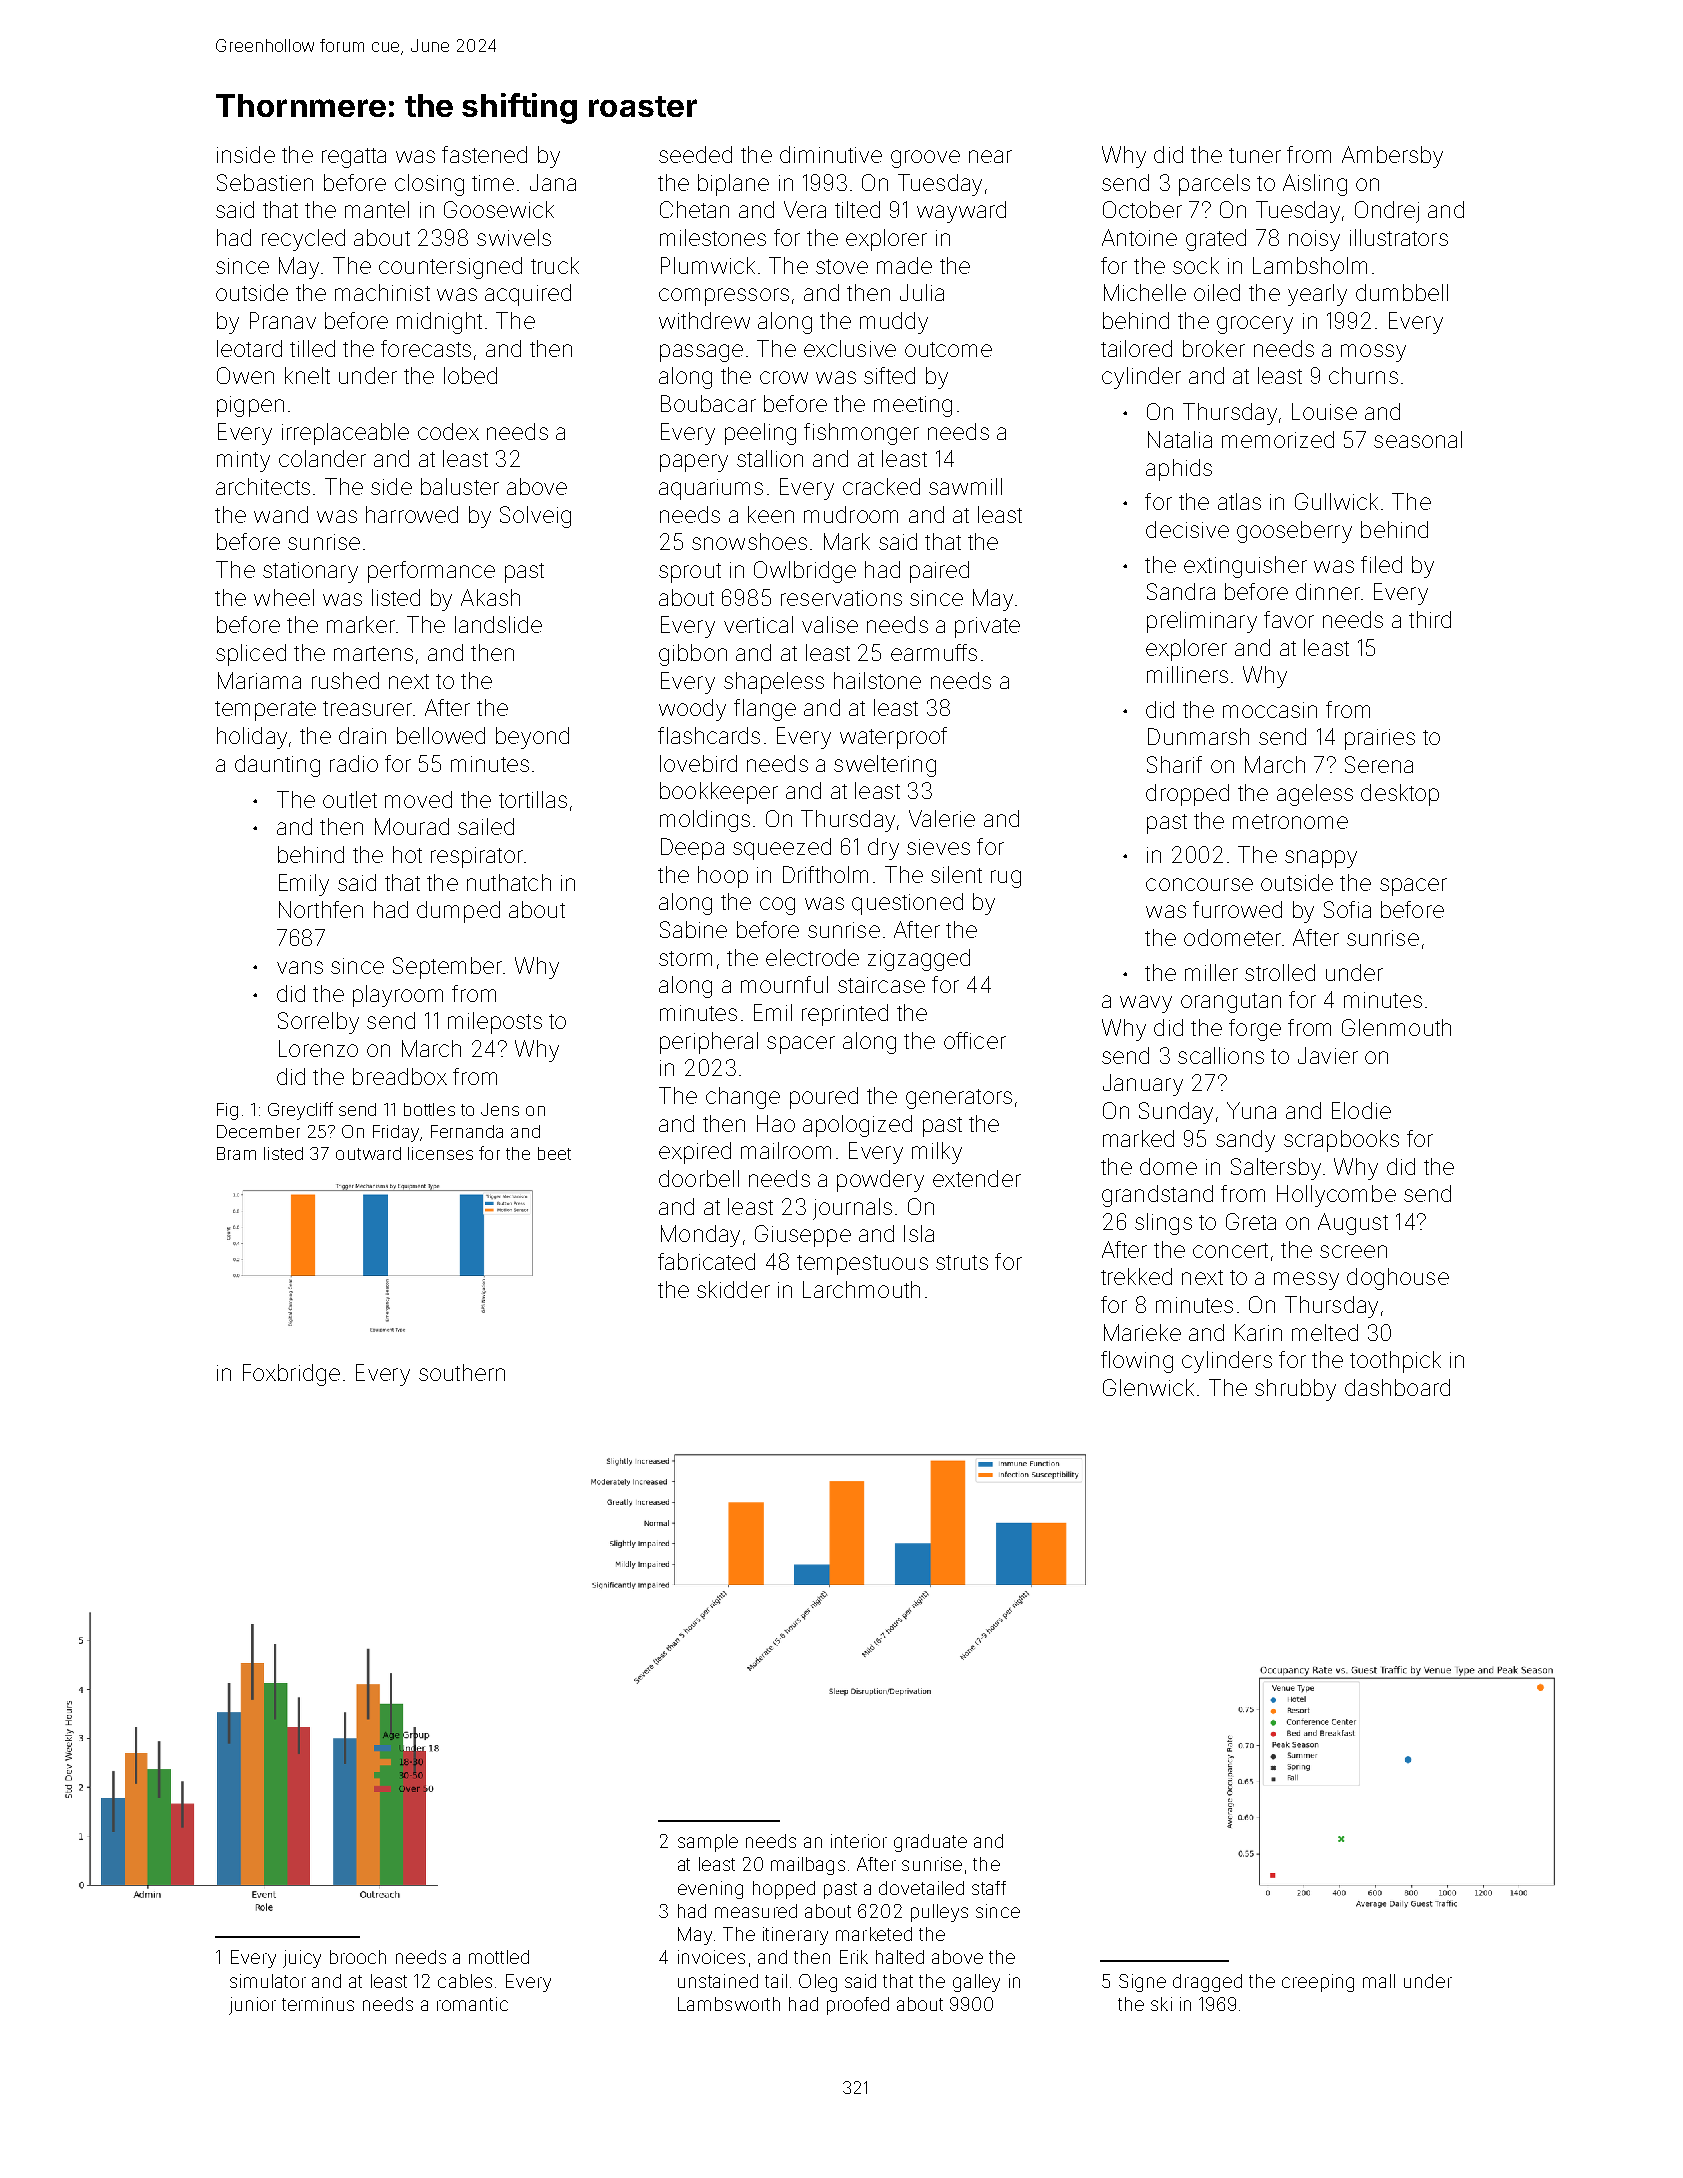 The height and width of the screenshot is (2178, 1683). What do you see at coordinates (733, 1289) in the screenshot?
I see `skidder` at bounding box center [733, 1289].
